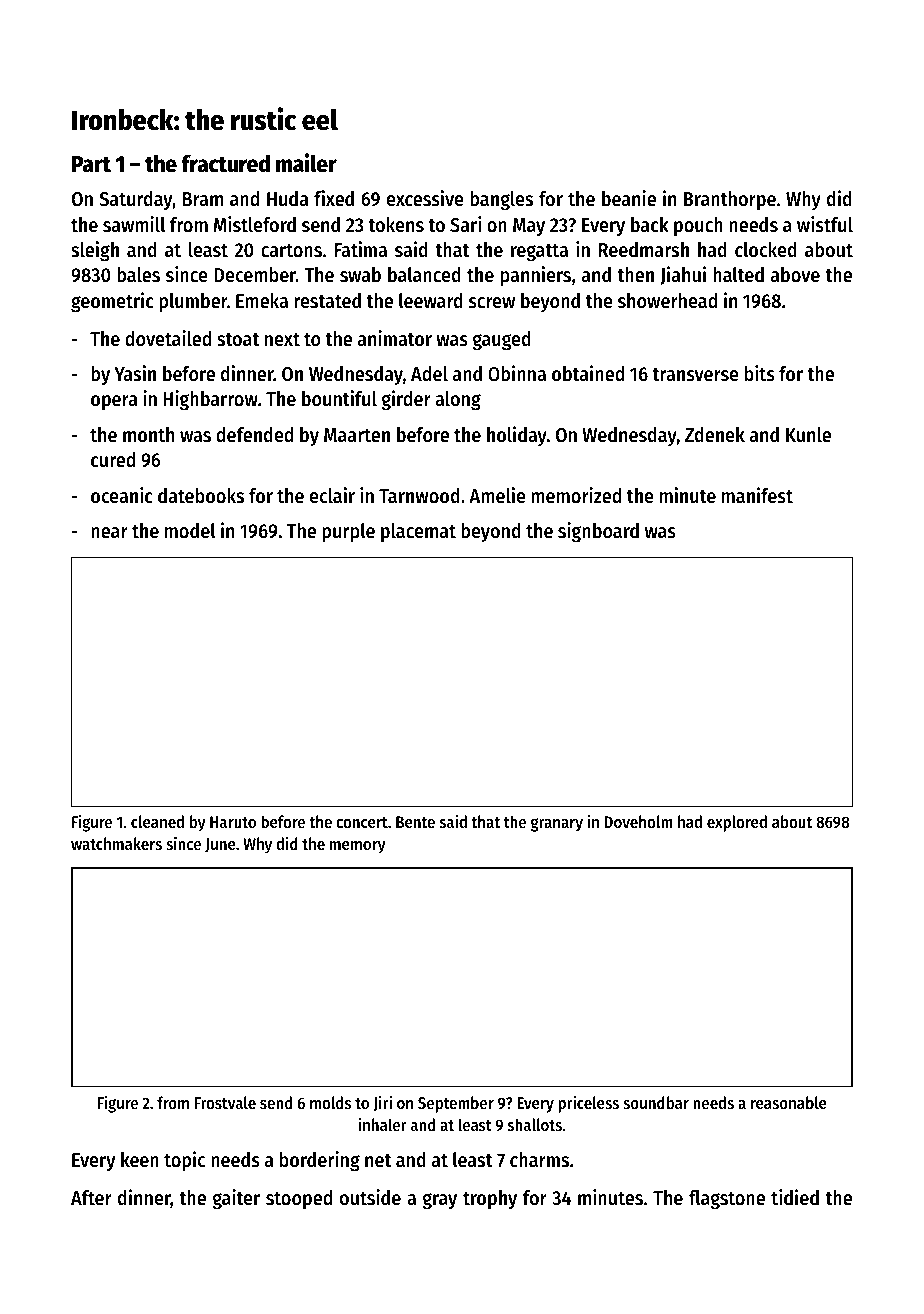 This screenshot has width=924, height=1314. What do you see at coordinates (757, 495) in the screenshot?
I see `manifest` at bounding box center [757, 495].
